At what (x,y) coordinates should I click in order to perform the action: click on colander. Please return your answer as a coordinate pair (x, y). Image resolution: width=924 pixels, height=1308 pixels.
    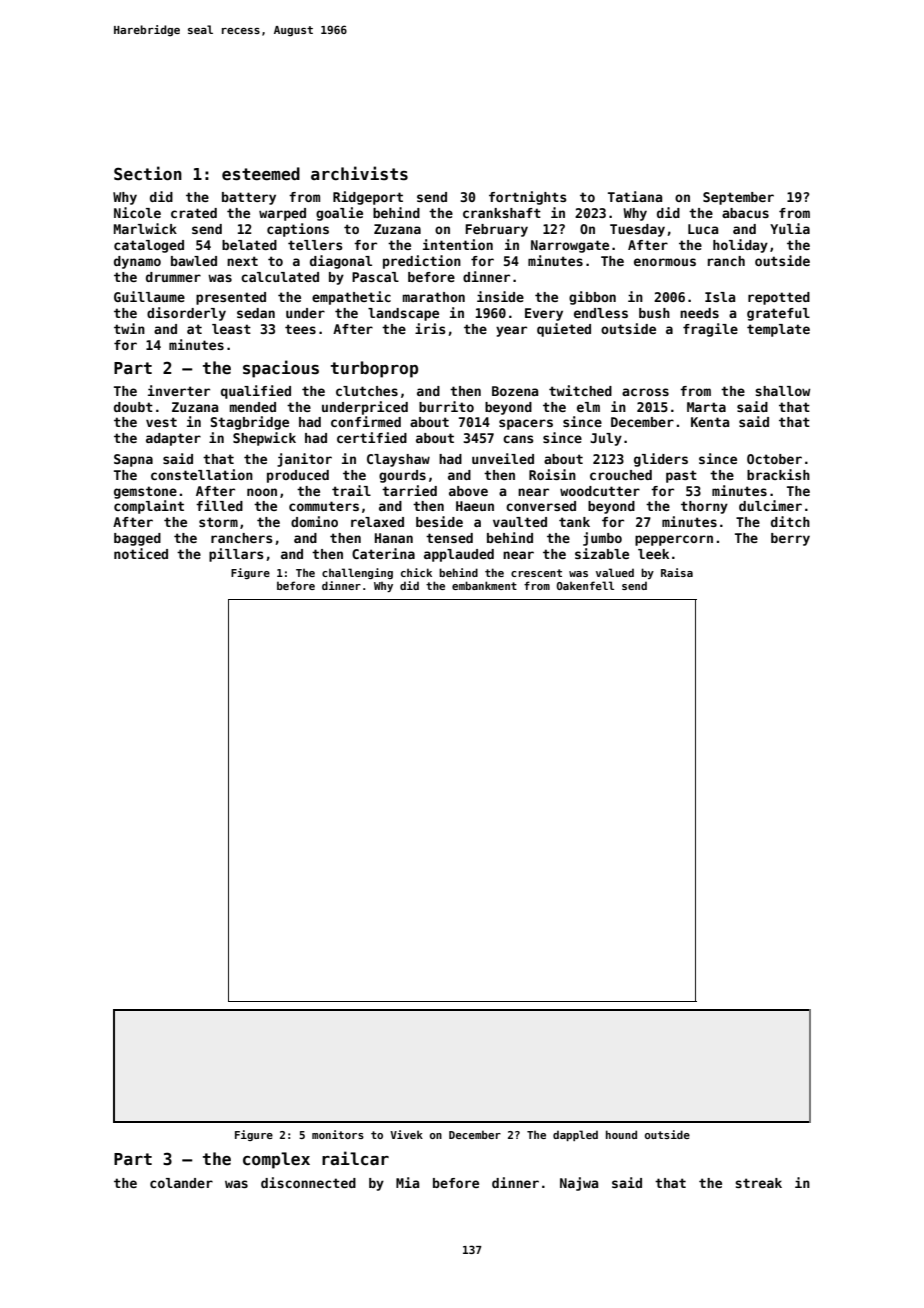
    Looking at the image, I should click on (181, 1183).
